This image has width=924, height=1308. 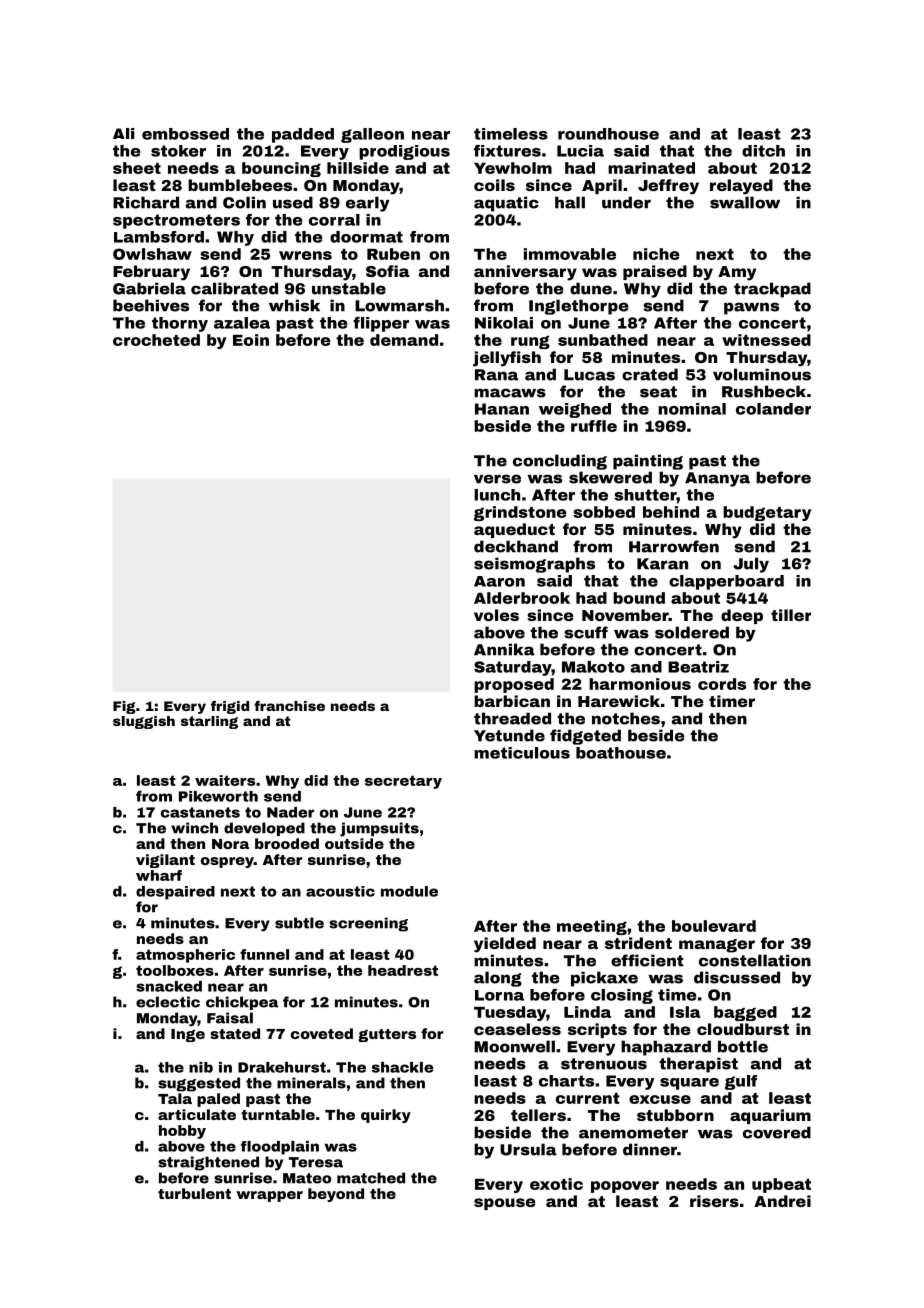 I want to click on bagged, so click(x=745, y=1013).
